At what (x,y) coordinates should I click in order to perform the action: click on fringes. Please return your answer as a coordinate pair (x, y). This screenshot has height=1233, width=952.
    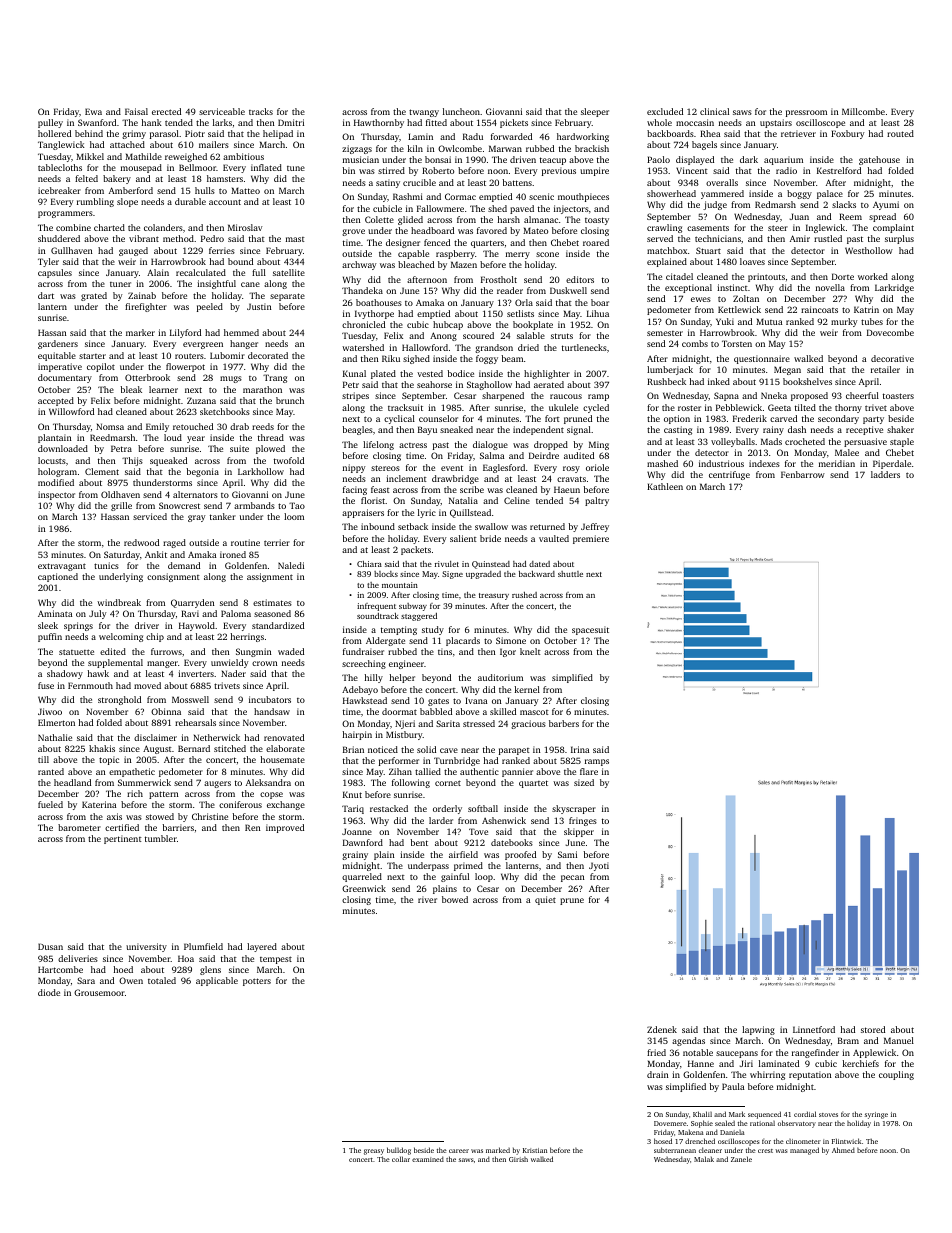
    Looking at the image, I should click on (583, 821).
